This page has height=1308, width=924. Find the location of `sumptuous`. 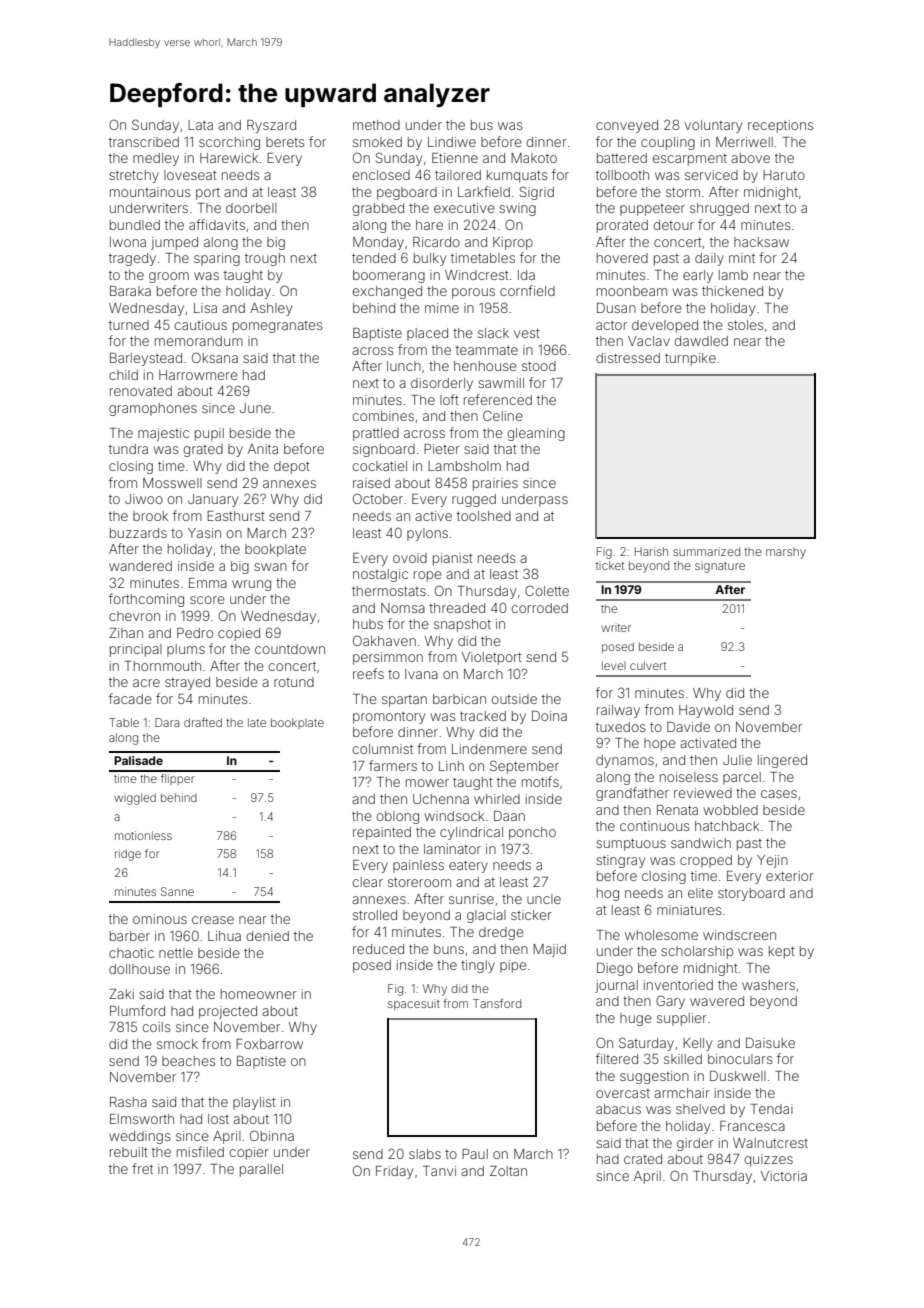

sumptuous is located at coordinates (631, 844).
